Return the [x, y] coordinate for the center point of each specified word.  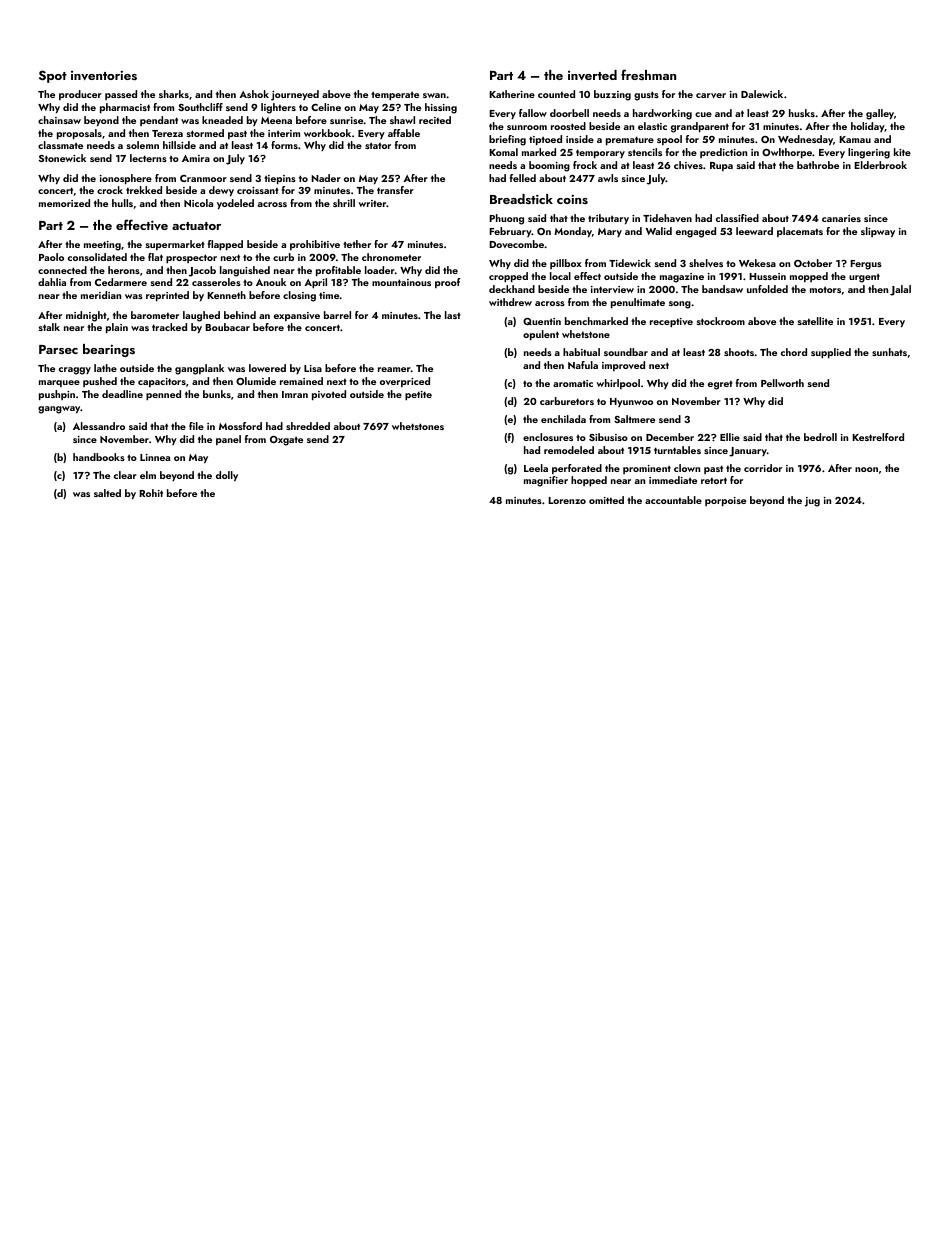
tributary [608, 219]
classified [737, 218]
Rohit [151, 493]
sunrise [346, 120]
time [329, 295]
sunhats [889, 352]
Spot [53, 76]
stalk [49, 327]
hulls [122, 203]
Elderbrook [880, 165]
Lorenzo [567, 500]
